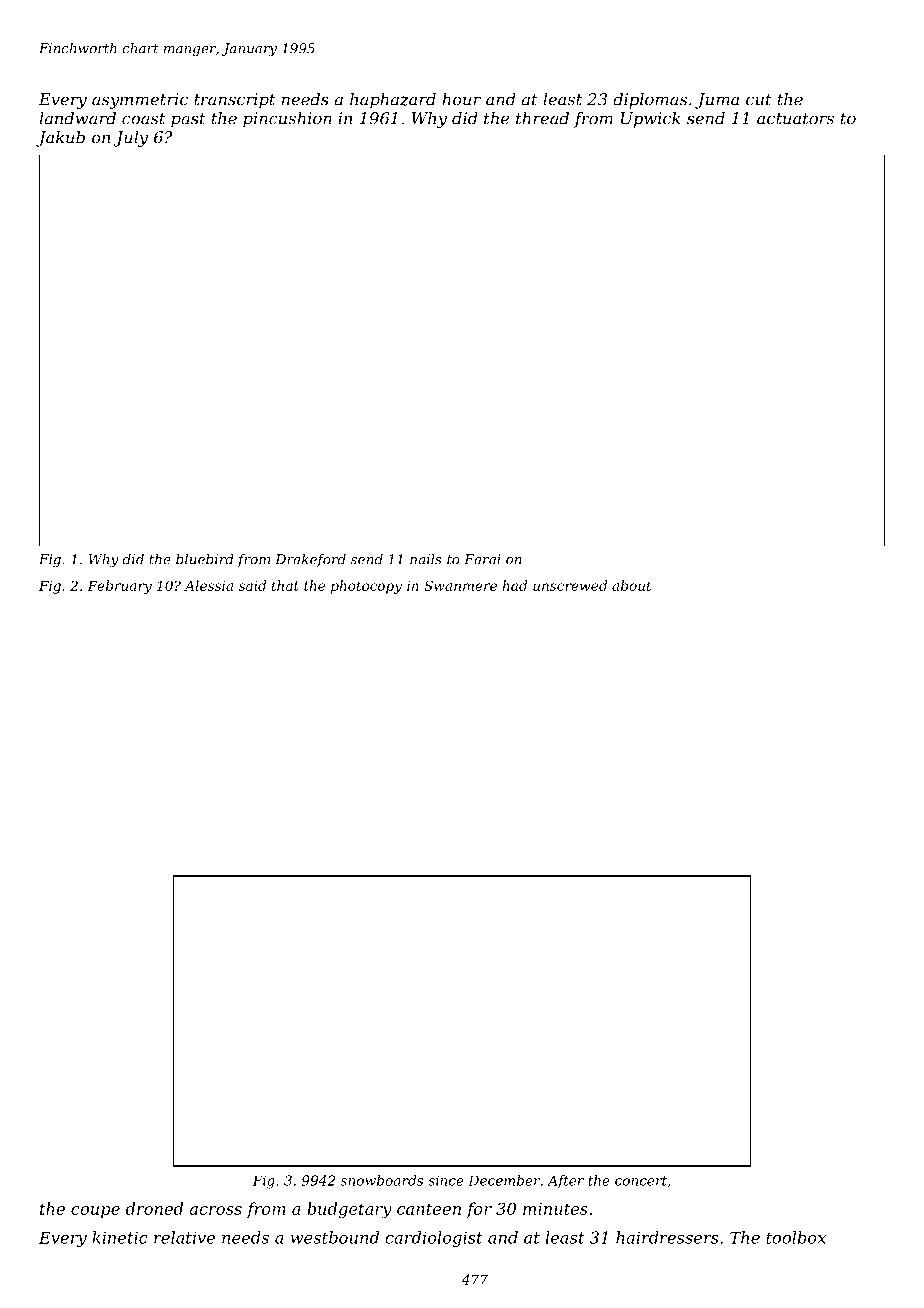 The width and height of the image is (924, 1308). What do you see at coordinates (216, 1210) in the image?
I see `across` at bounding box center [216, 1210].
